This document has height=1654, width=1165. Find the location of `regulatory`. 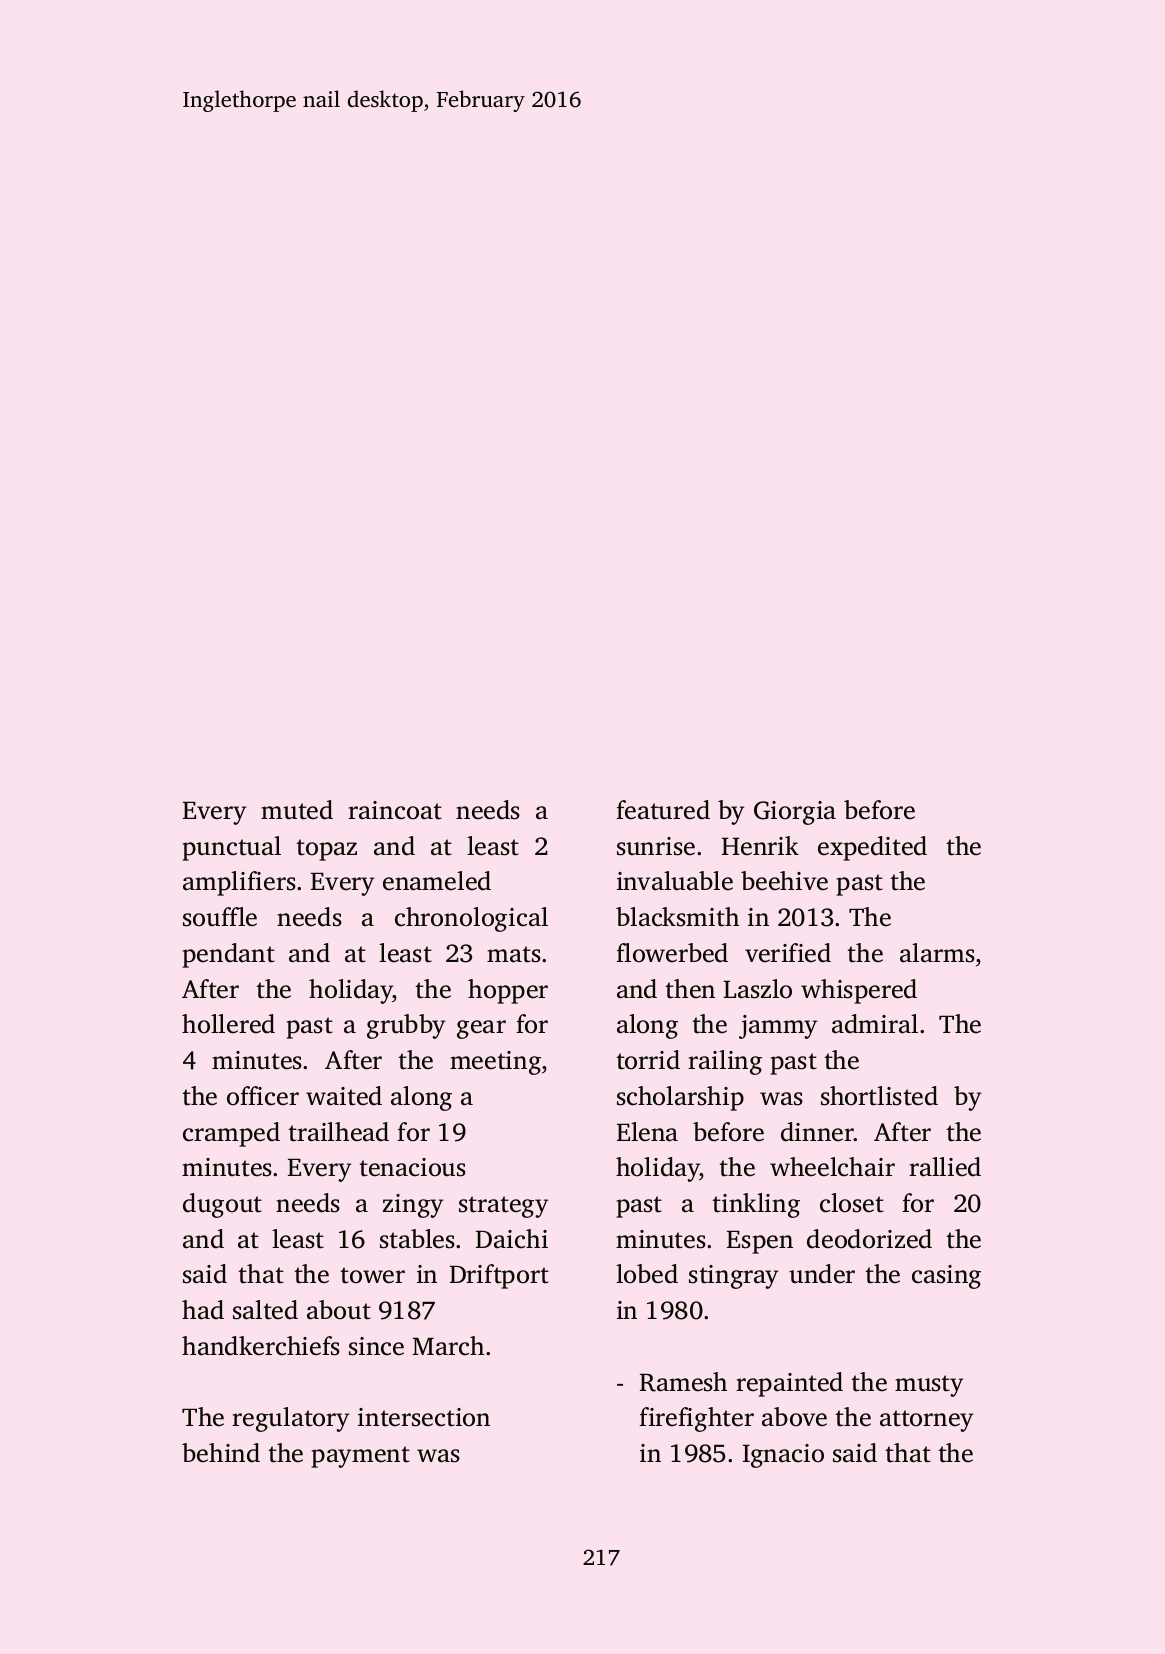

regulatory is located at coordinates (290, 1419).
